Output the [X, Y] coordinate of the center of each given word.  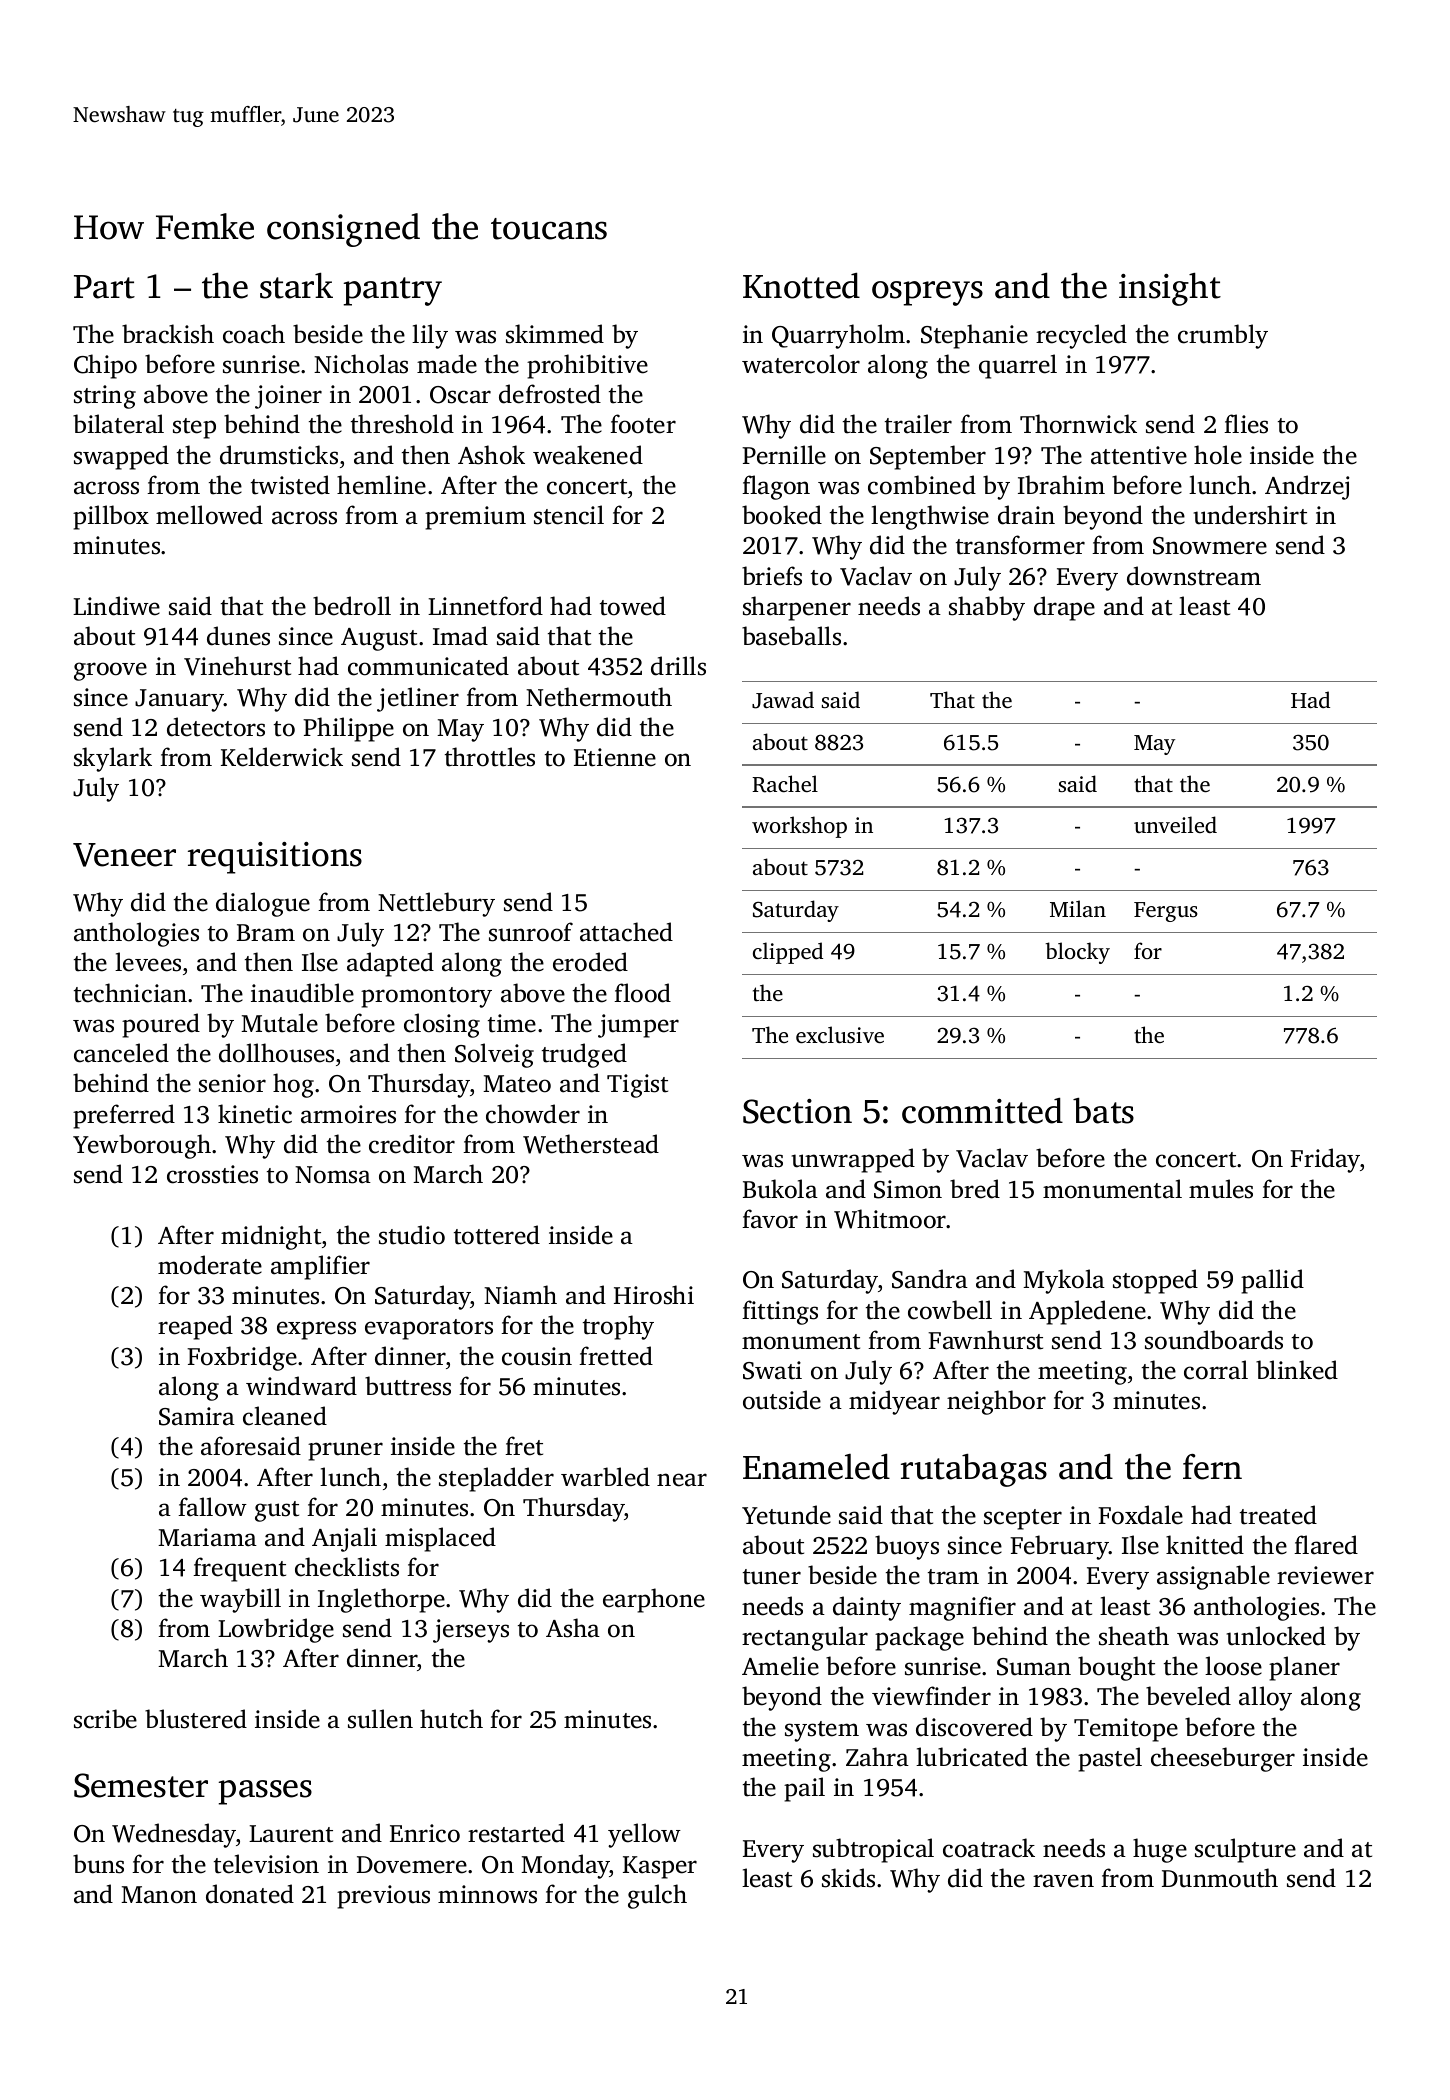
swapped [121, 457]
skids [848, 1878]
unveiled [1175, 824]
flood [642, 993]
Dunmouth [1220, 1878]
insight [1170, 289]
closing [442, 1025]
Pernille [784, 455]
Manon [159, 1895]
